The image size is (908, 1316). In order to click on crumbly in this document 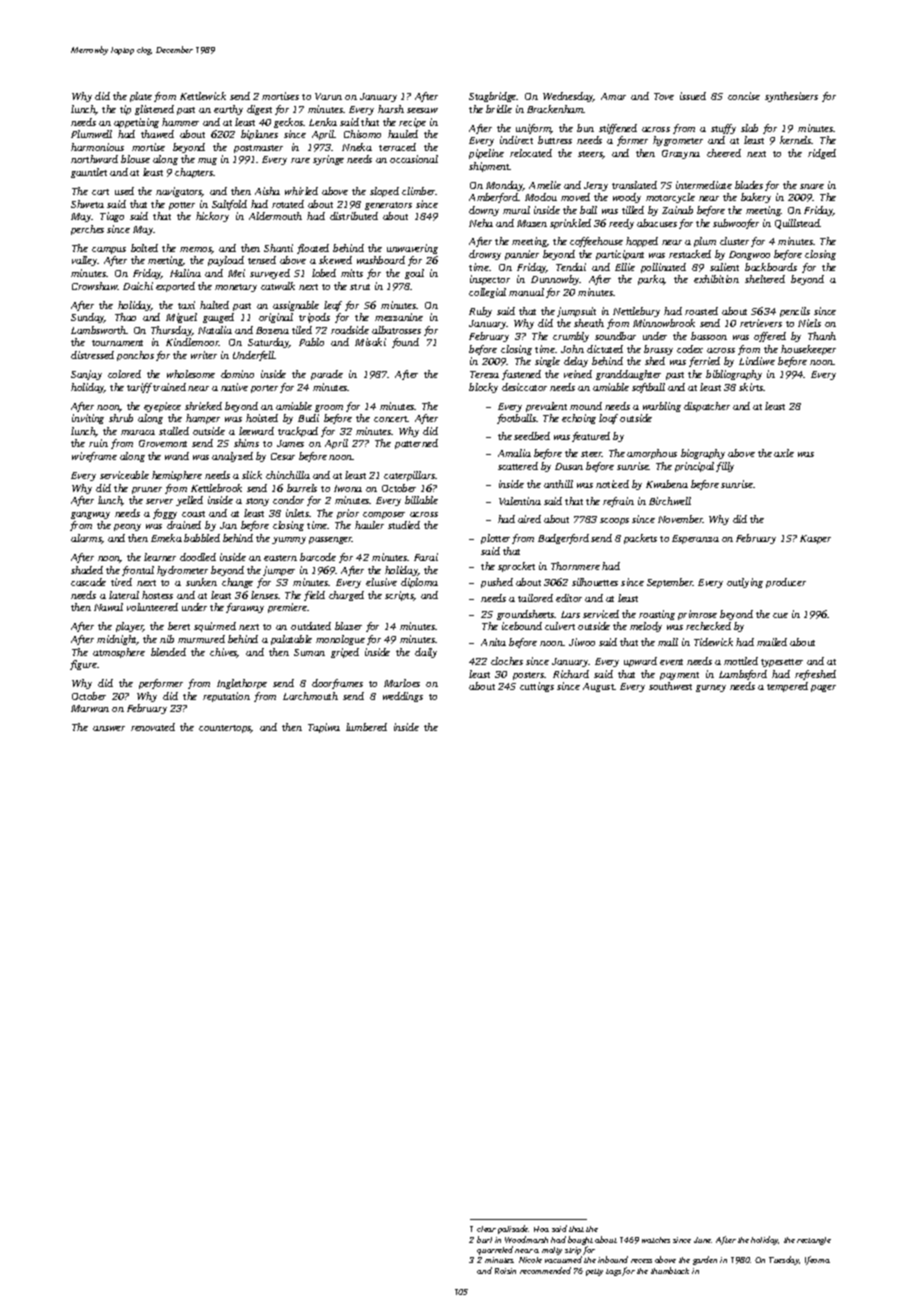, I will do `click(571, 337)`.
